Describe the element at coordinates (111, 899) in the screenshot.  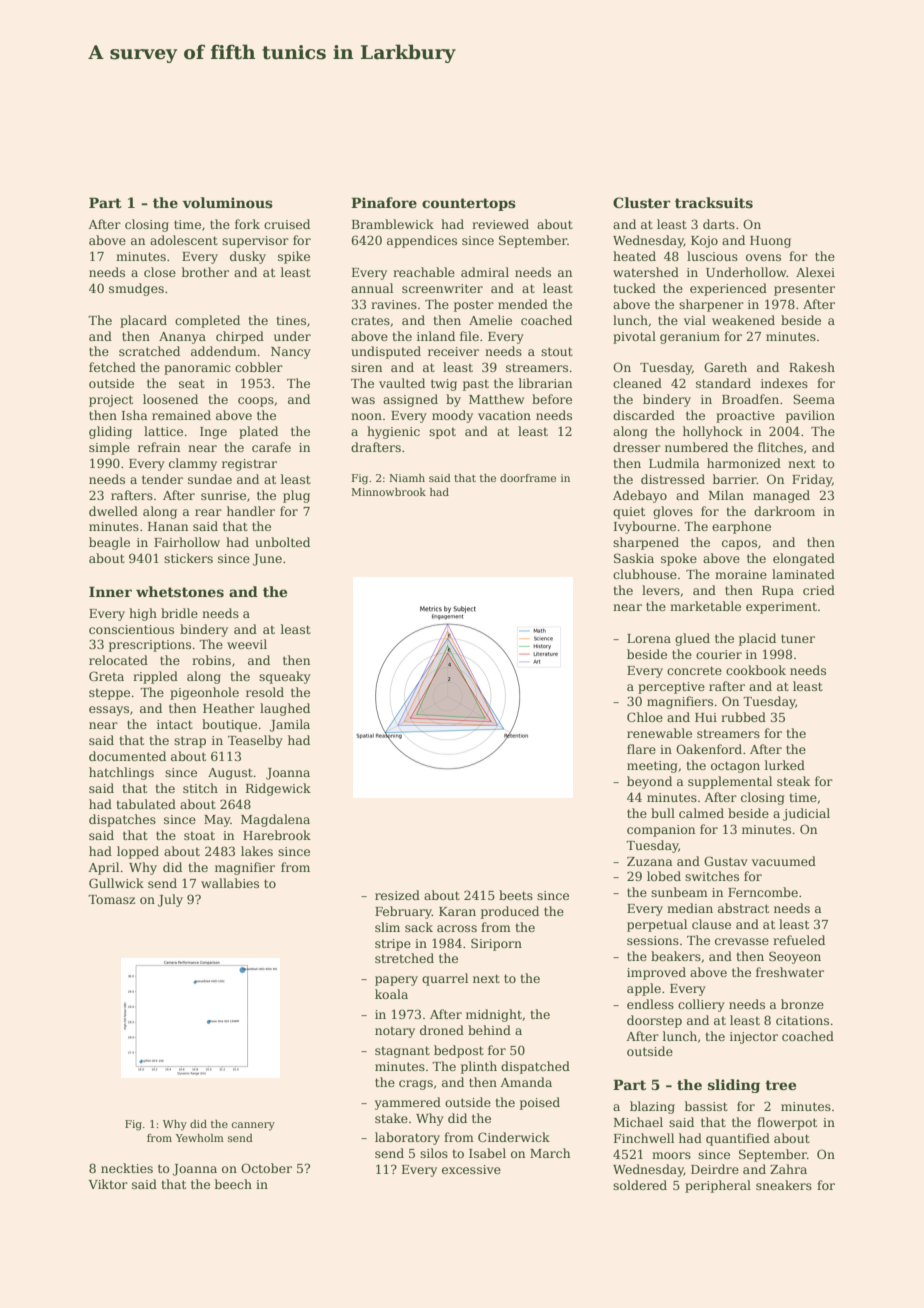
I see `Tomasz` at that location.
